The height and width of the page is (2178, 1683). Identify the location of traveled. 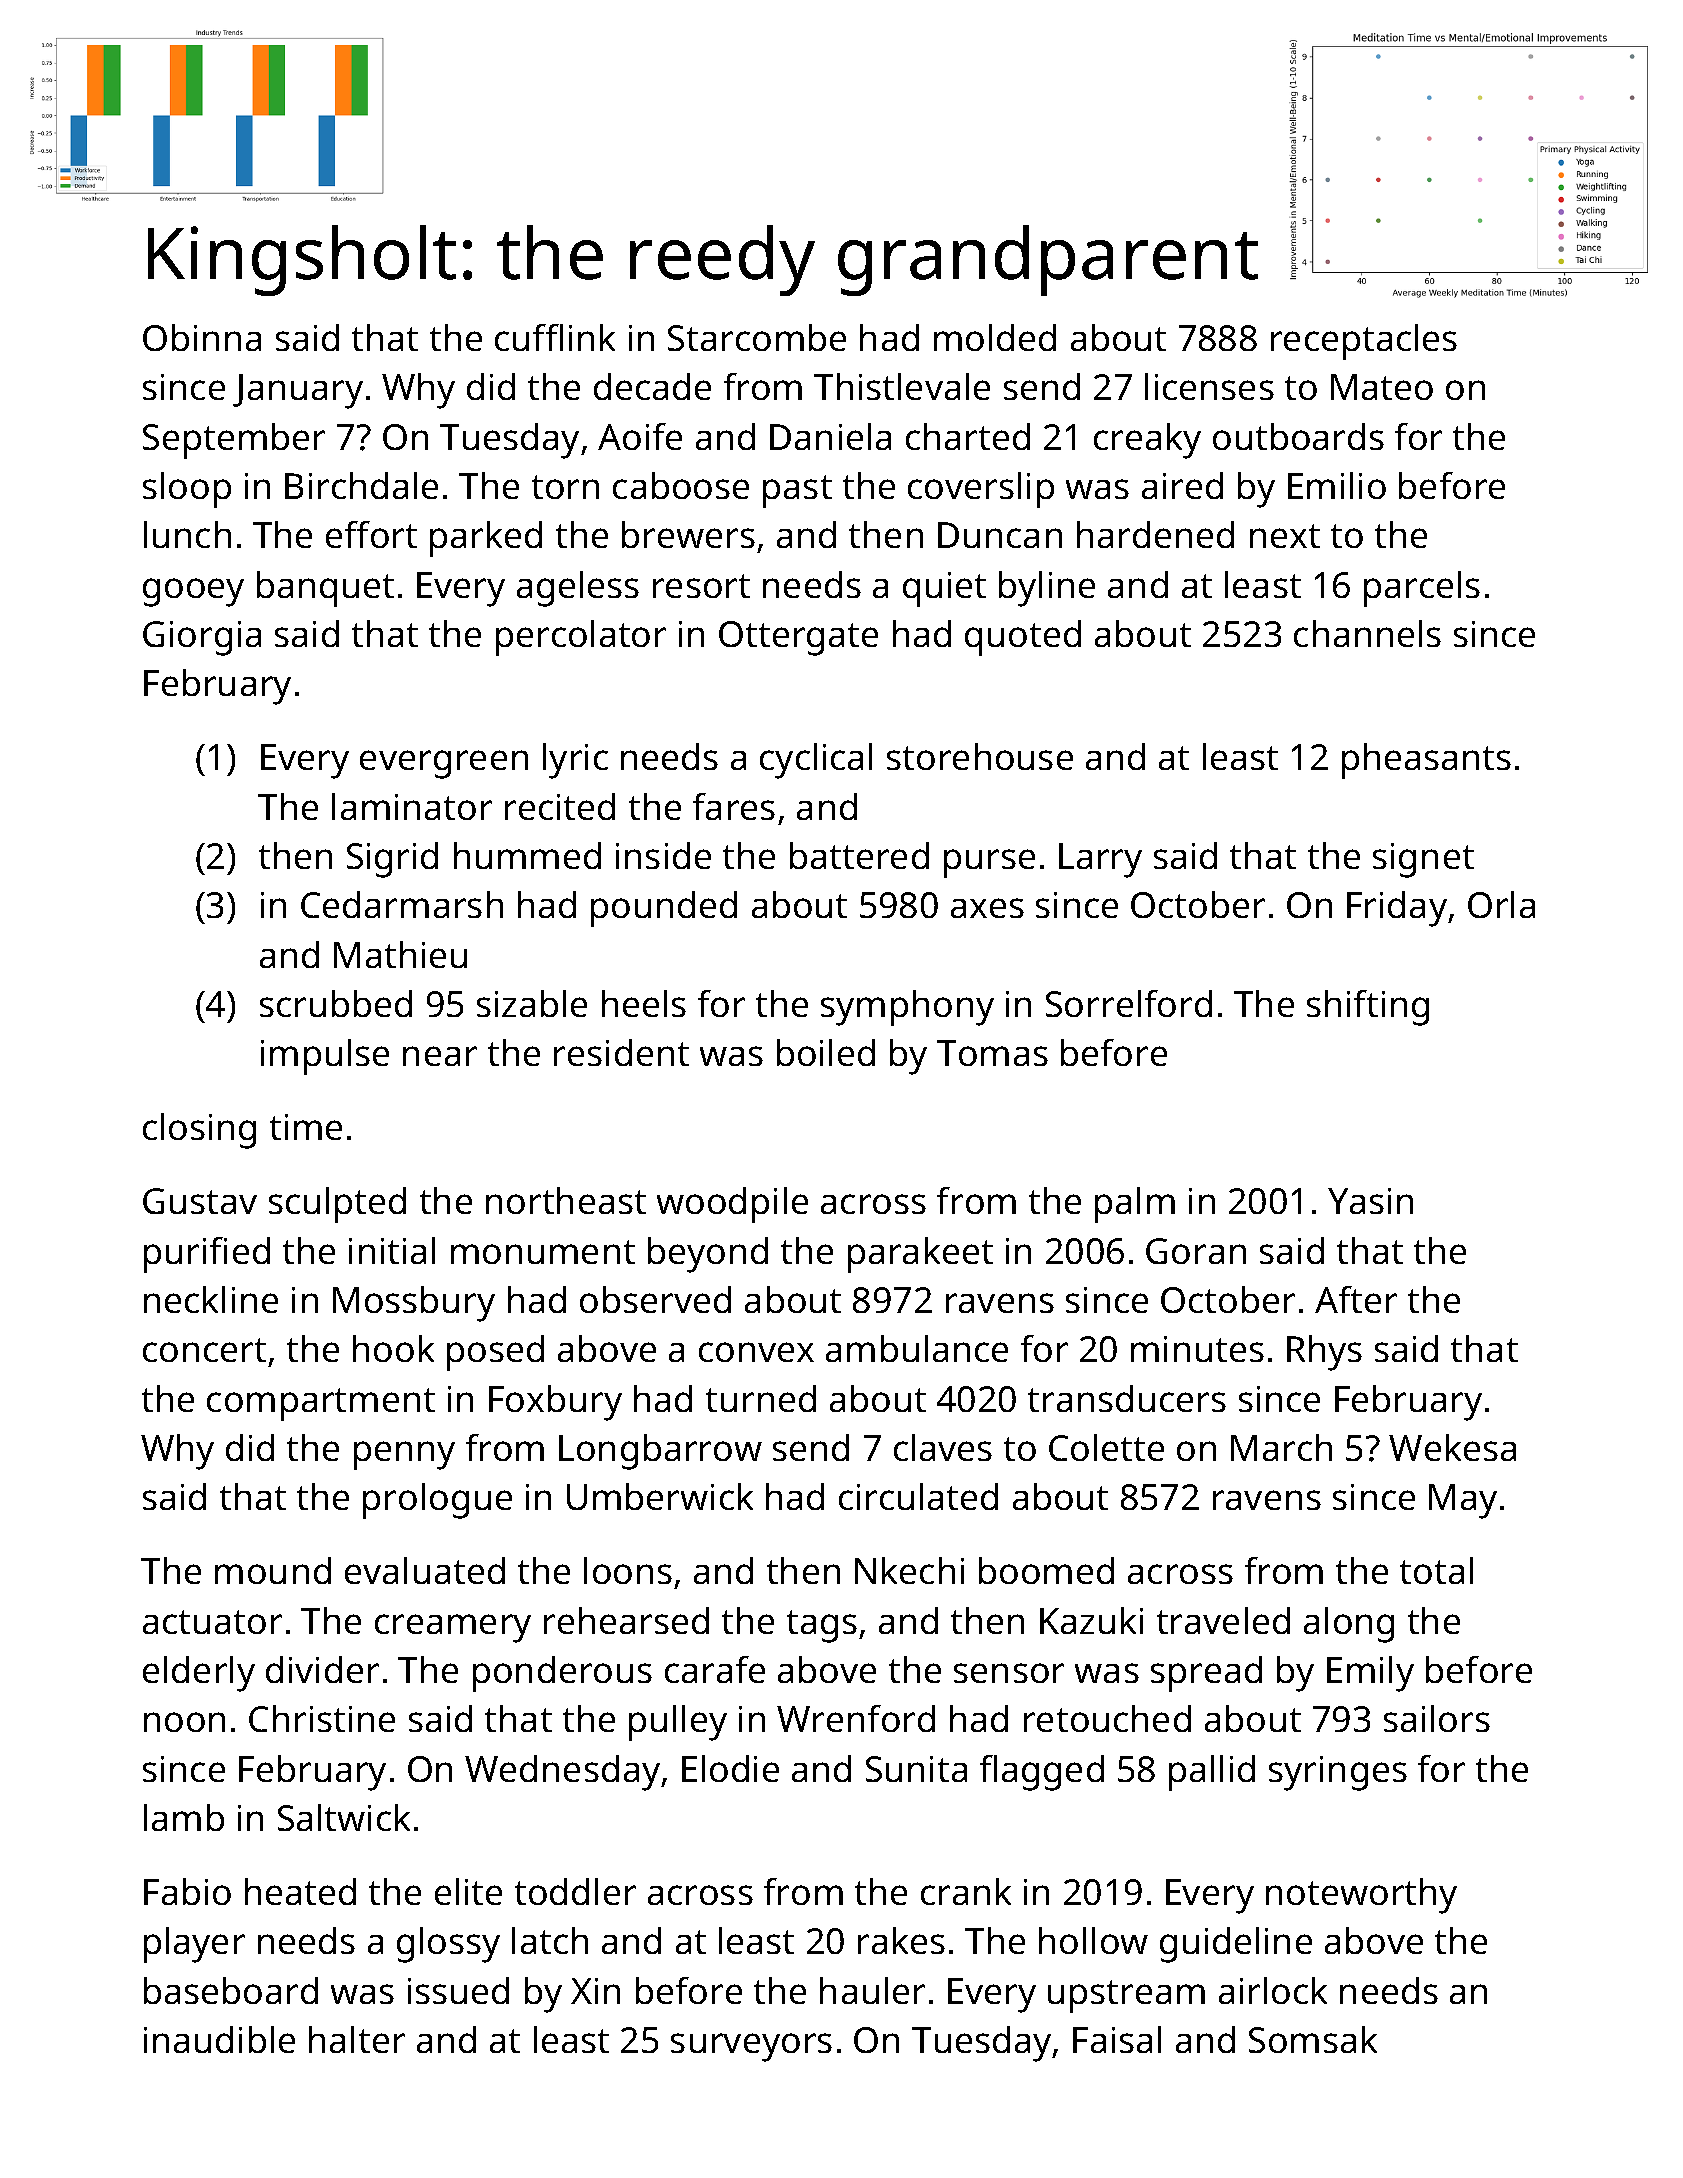
(1223, 1620).
